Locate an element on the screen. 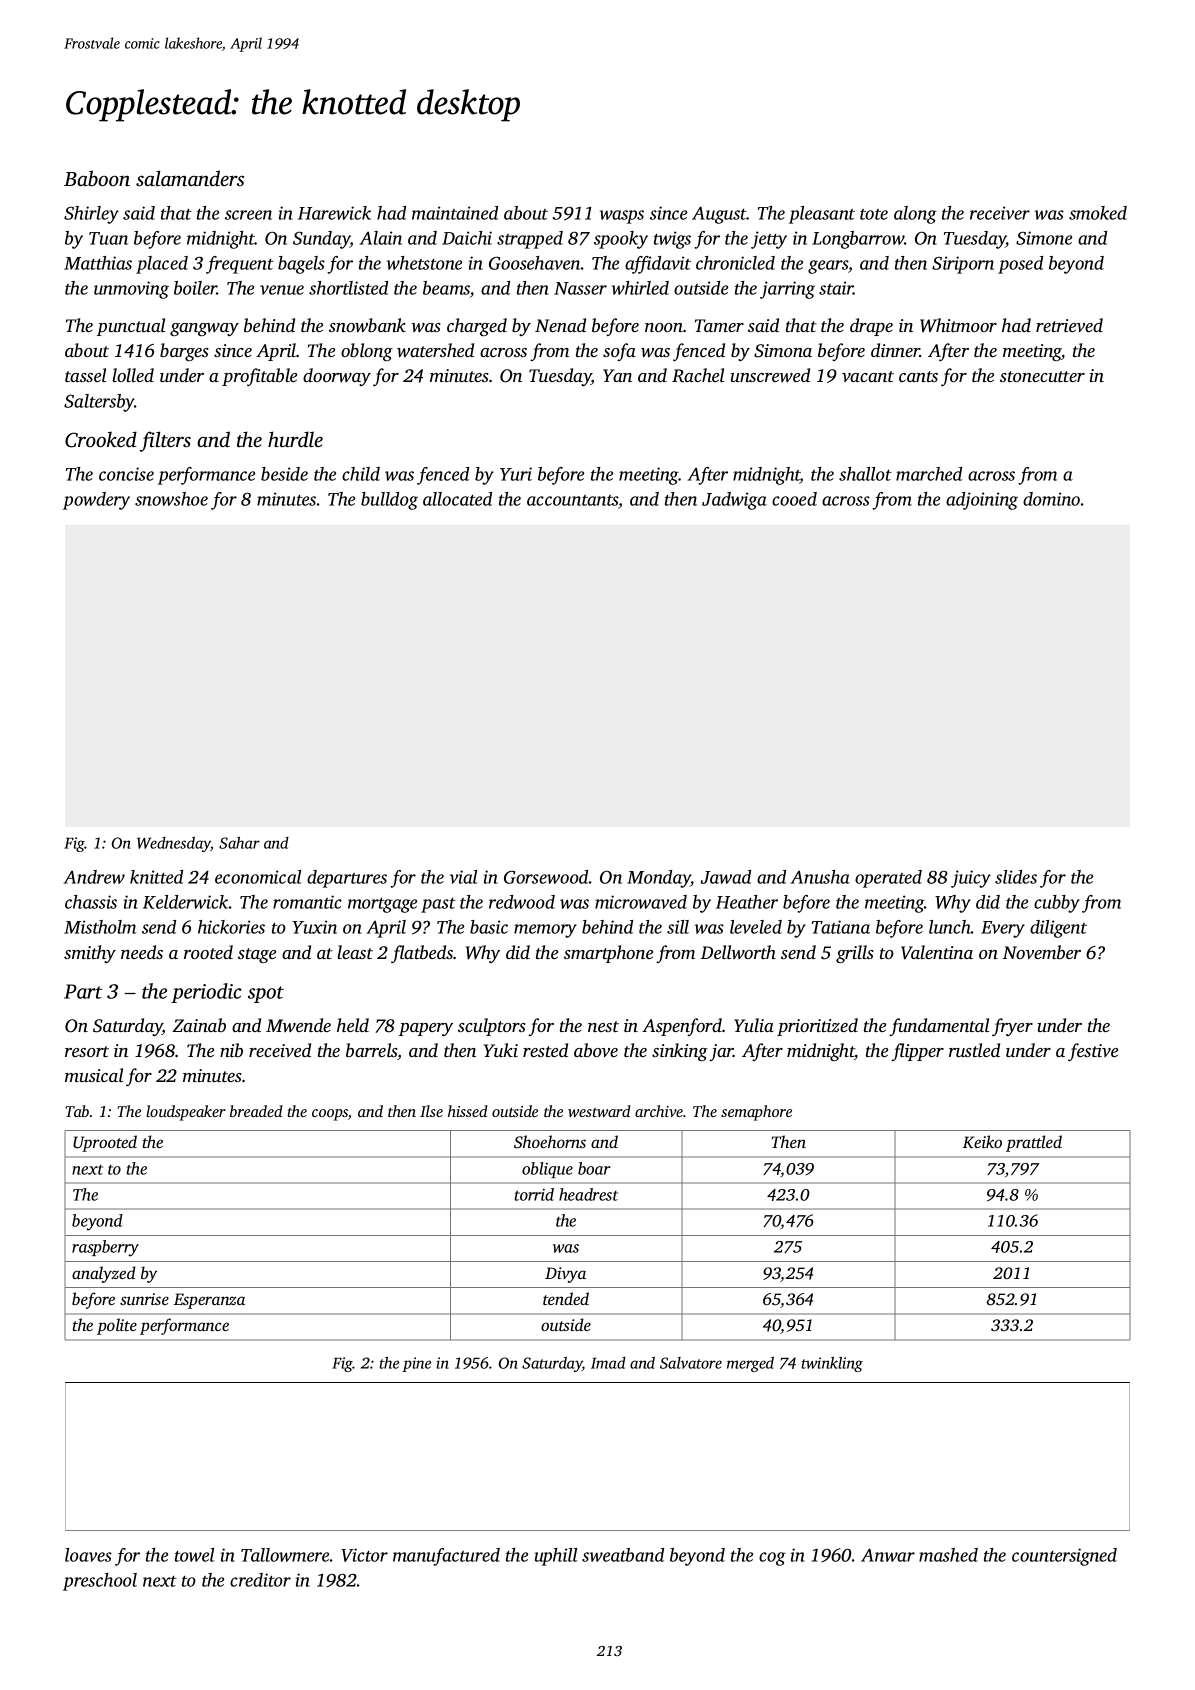 The height and width of the screenshot is (1690, 1195). smithy is located at coordinates (90, 954).
